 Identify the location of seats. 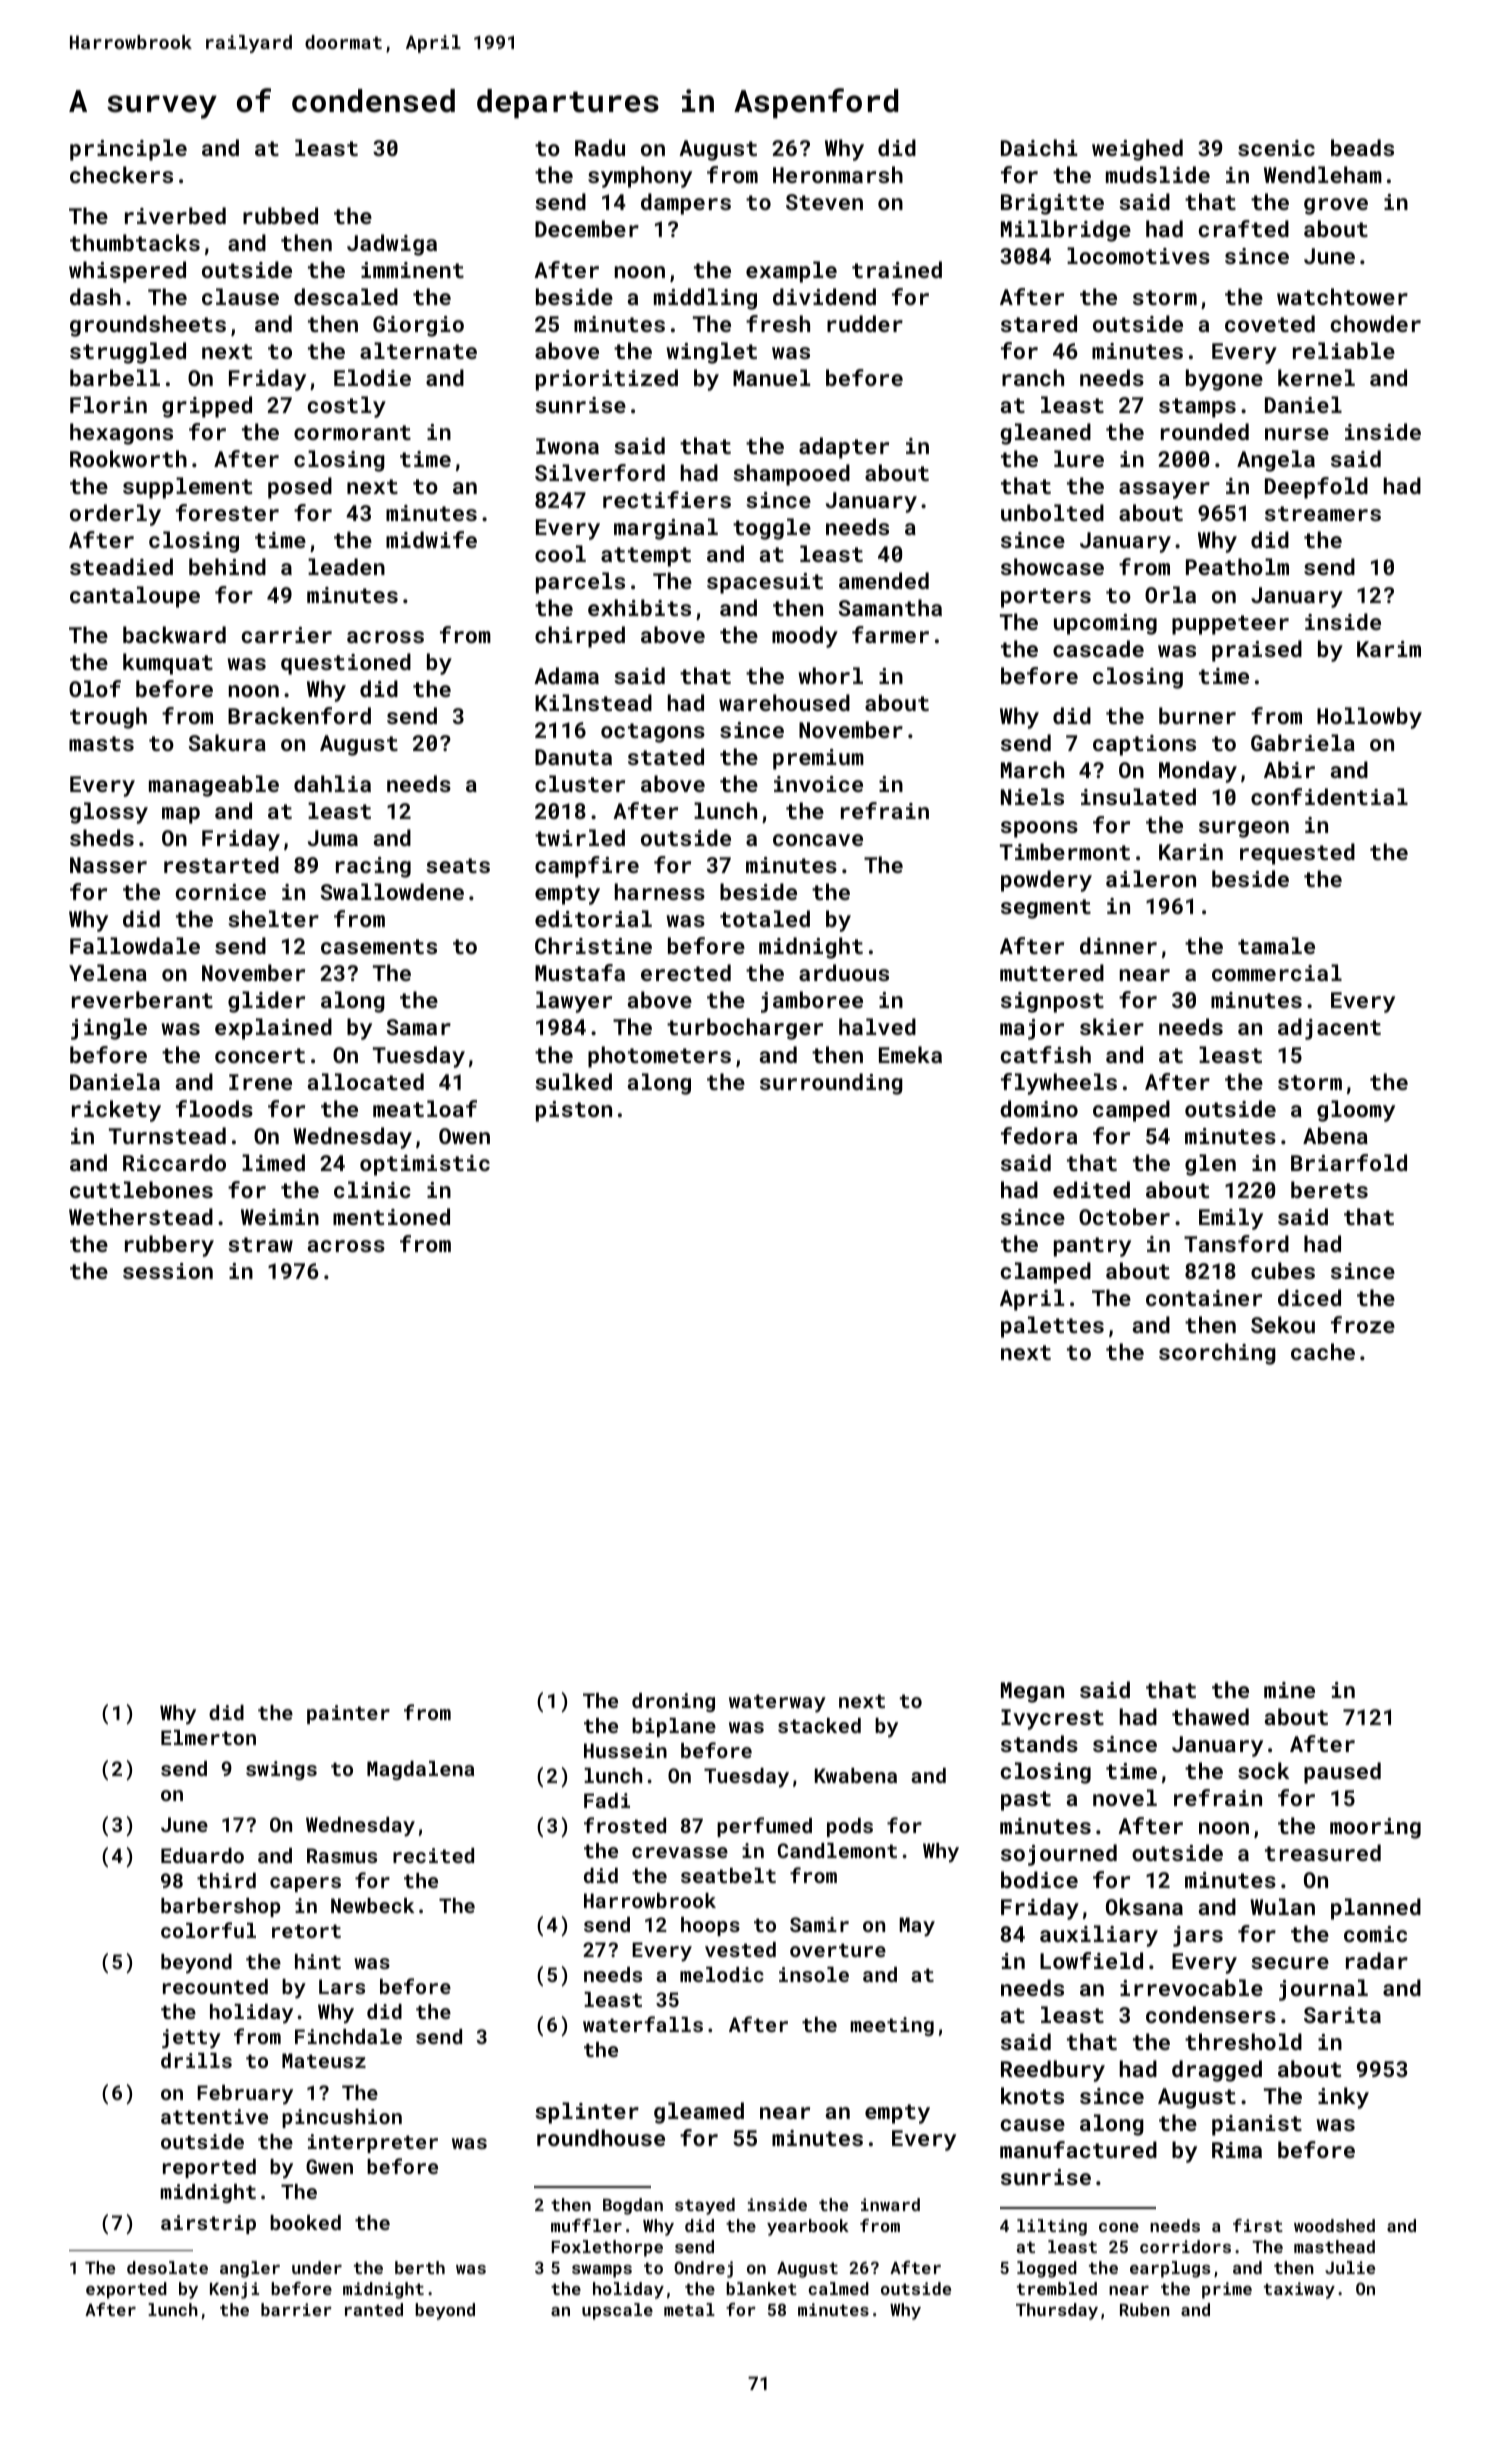
(458, 865).
